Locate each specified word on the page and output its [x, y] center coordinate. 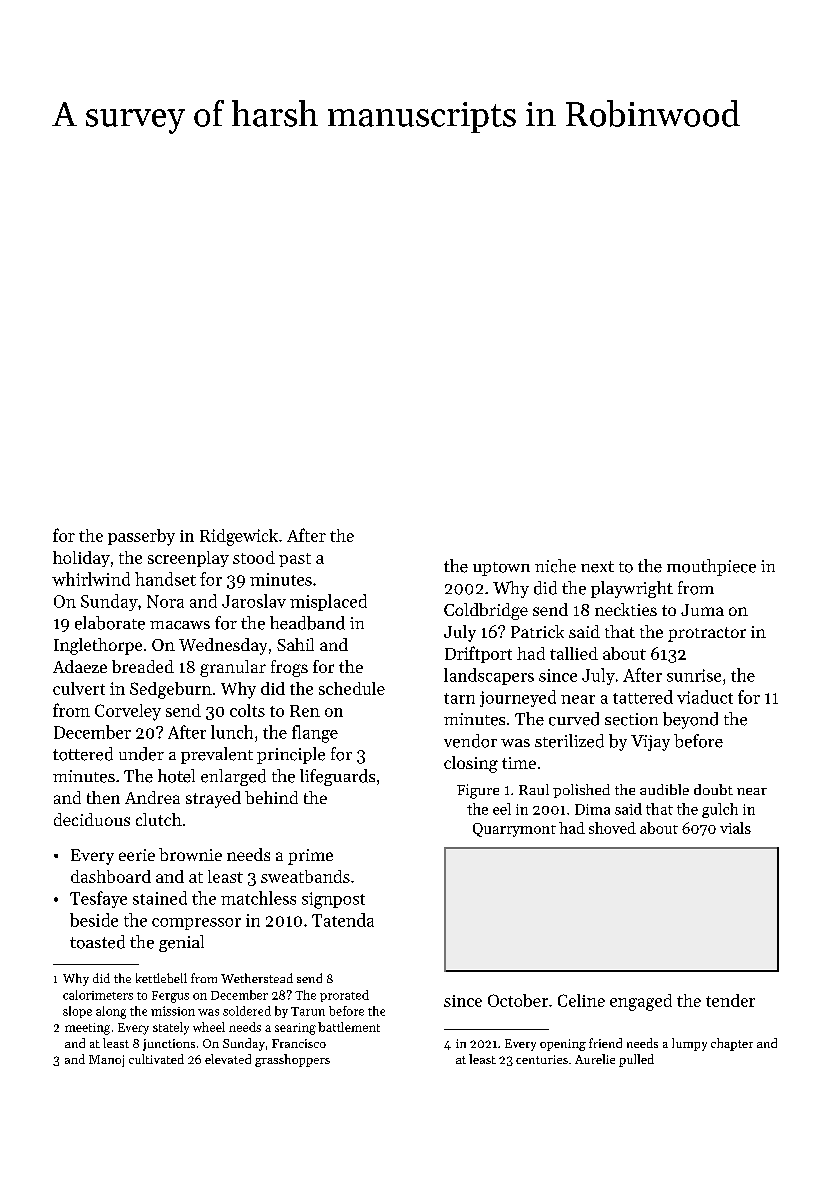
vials [735, 828]
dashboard [111, 876]
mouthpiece [711, 567]
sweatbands [305, 876]
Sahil [295, 644]
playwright [632, 589]
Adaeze [80, 666]
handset [165, 579]
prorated [344, 996]
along [111, 1012]
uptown [501, 569]
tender [730, 1000]
